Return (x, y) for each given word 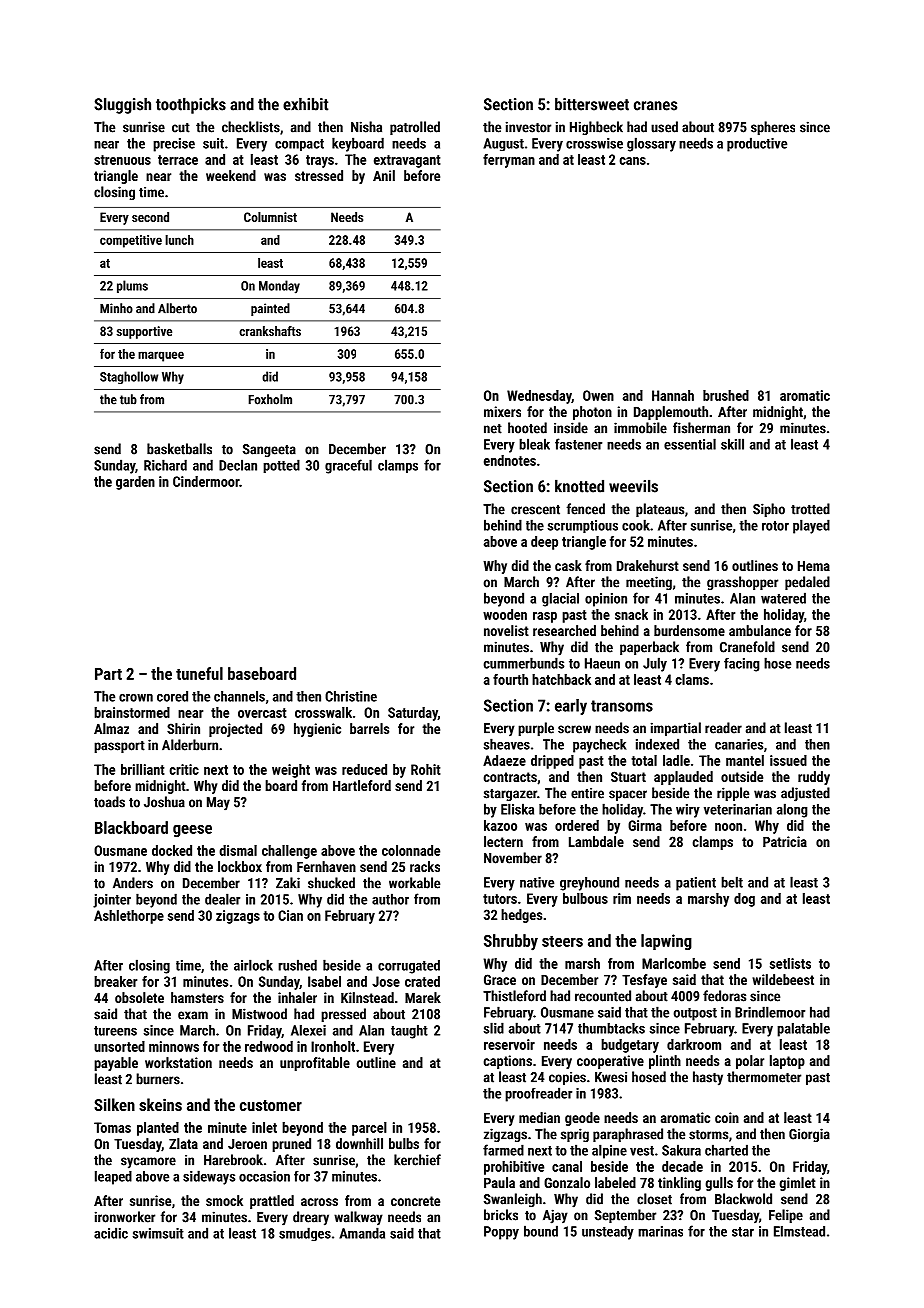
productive (757, 144)
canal (567, 1166)
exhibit (305, 104)
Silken (114, 1104)
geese (192, 831)
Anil (384, 175)
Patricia (785, 841)
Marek (423, 997)
